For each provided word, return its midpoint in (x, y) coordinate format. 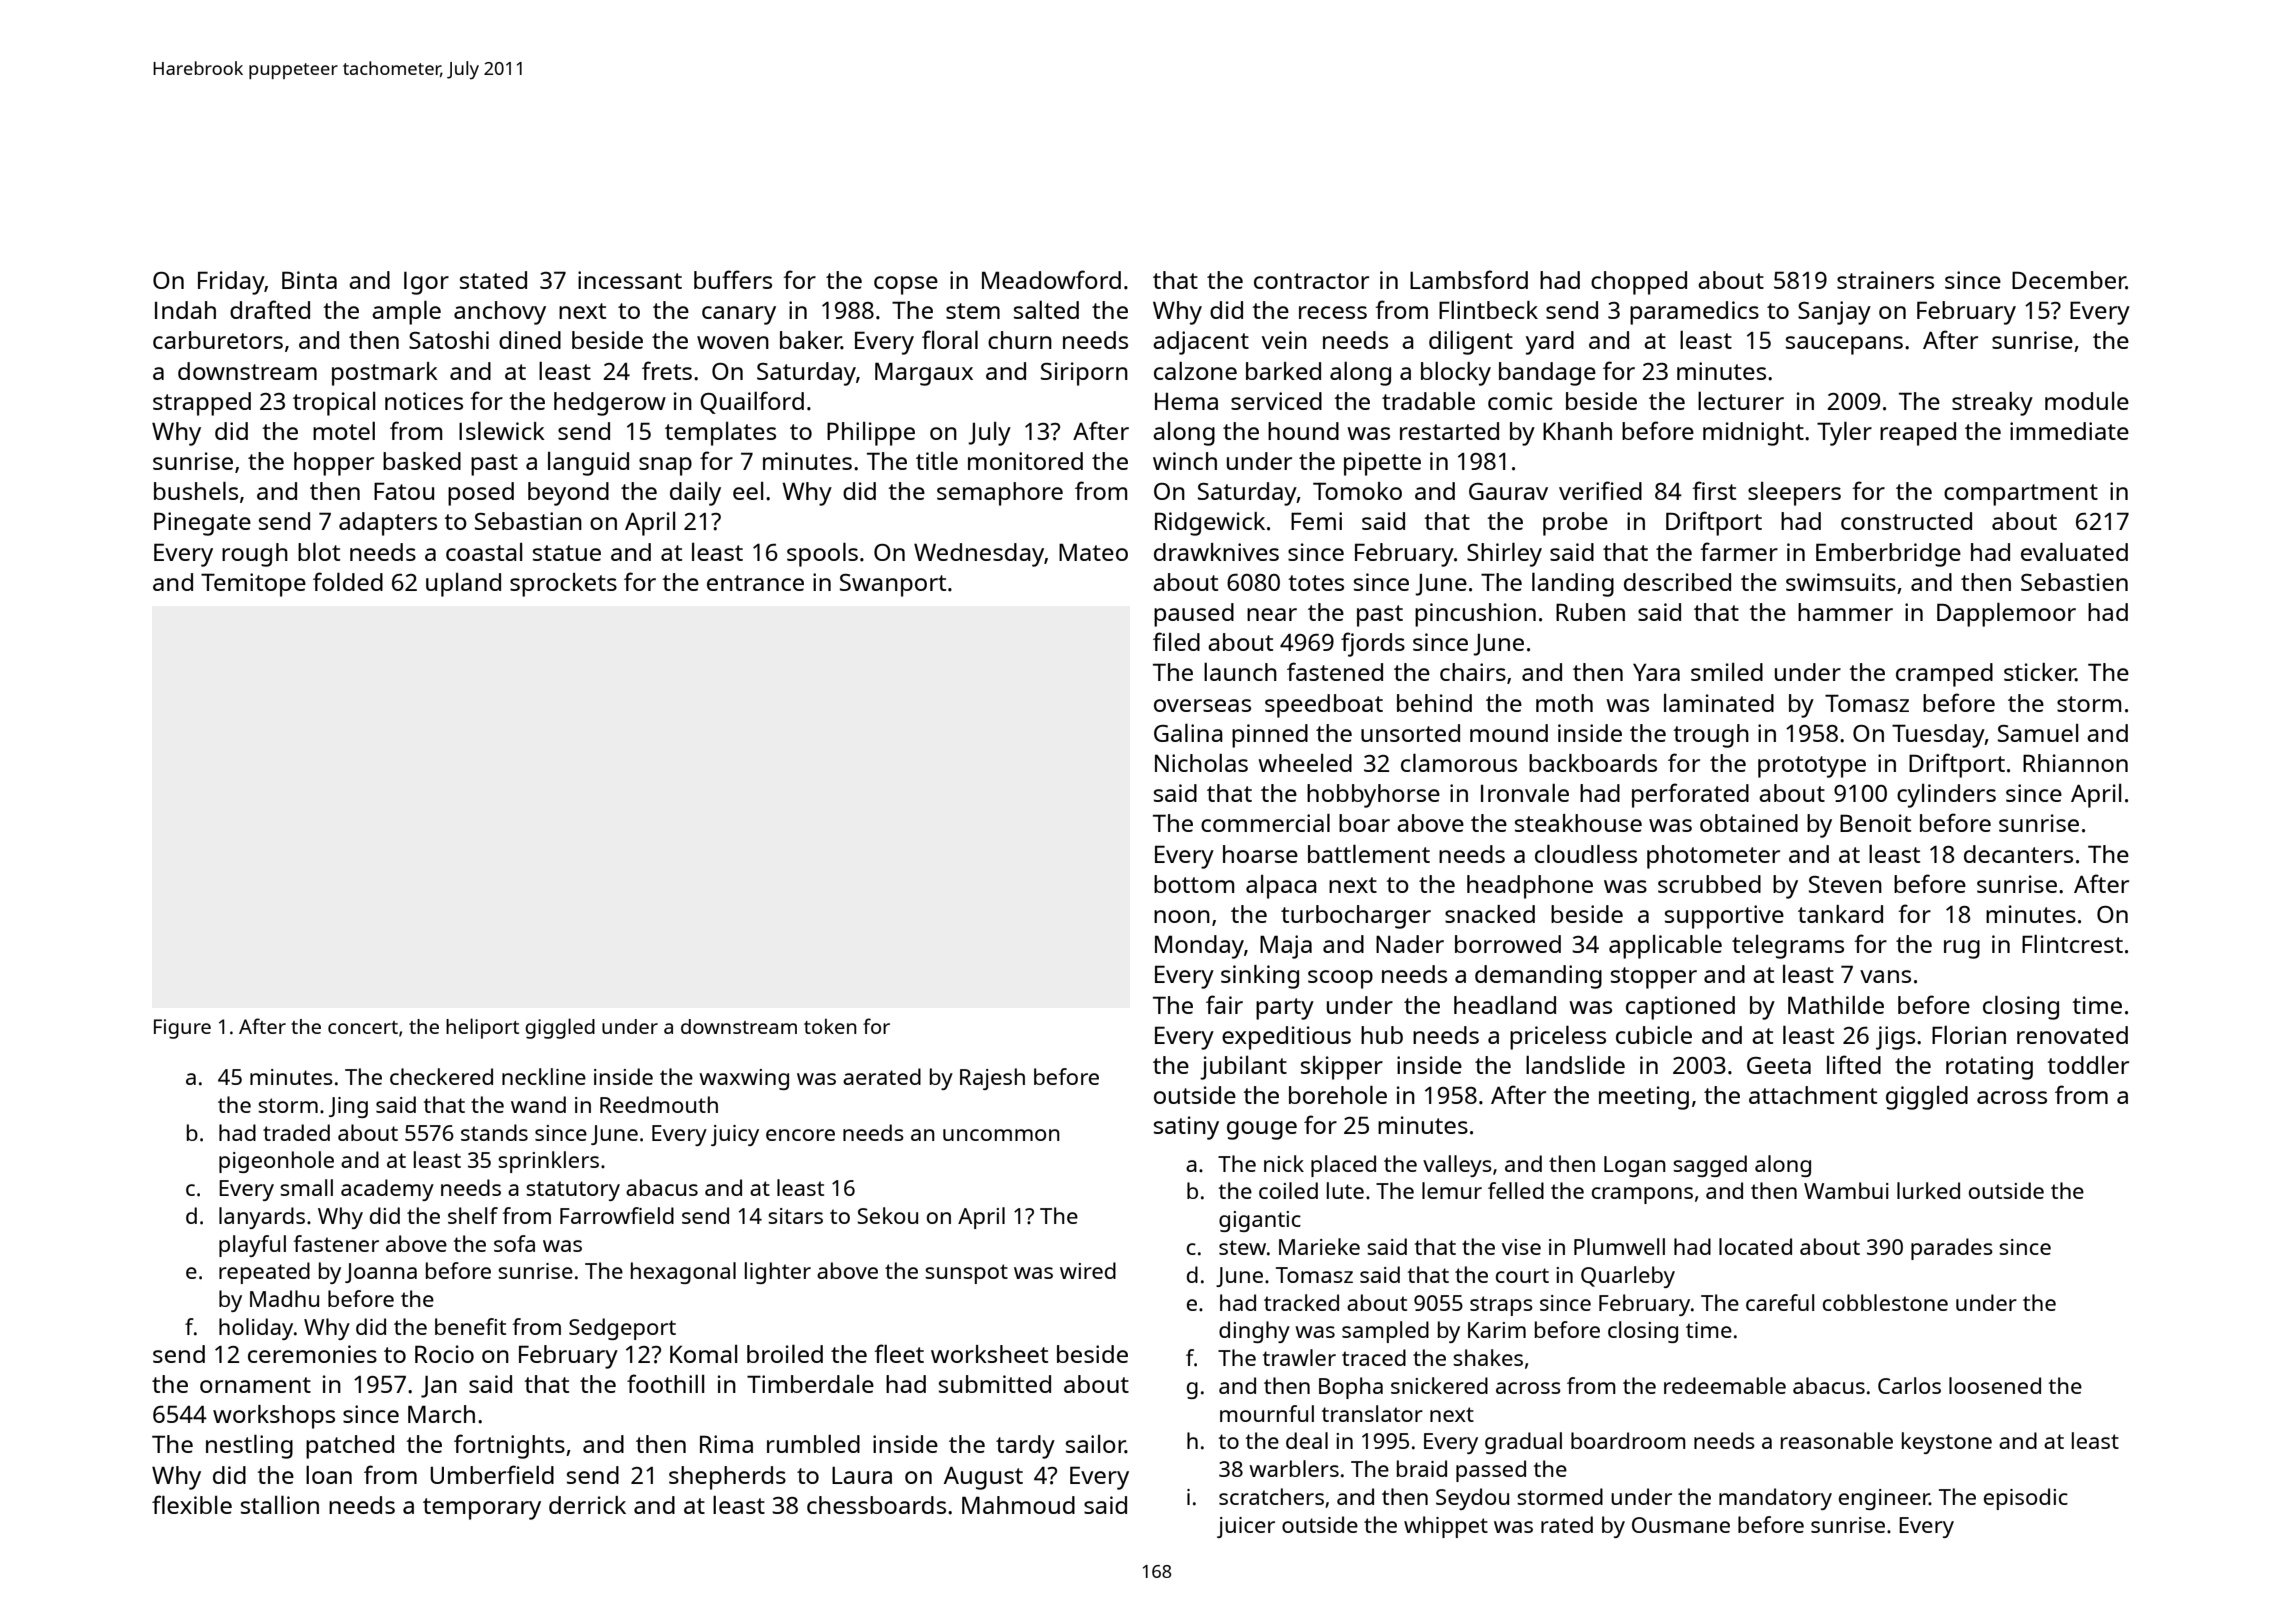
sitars (795, 1216)
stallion (280, 1505)
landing (1573, 585)
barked (1283, 371)
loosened (1995, 1385)
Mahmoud (1018, 1505)
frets (667, 370)
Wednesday (979, 555)
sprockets (563, 585)
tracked (1301, 1302)
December (2069, 280)
